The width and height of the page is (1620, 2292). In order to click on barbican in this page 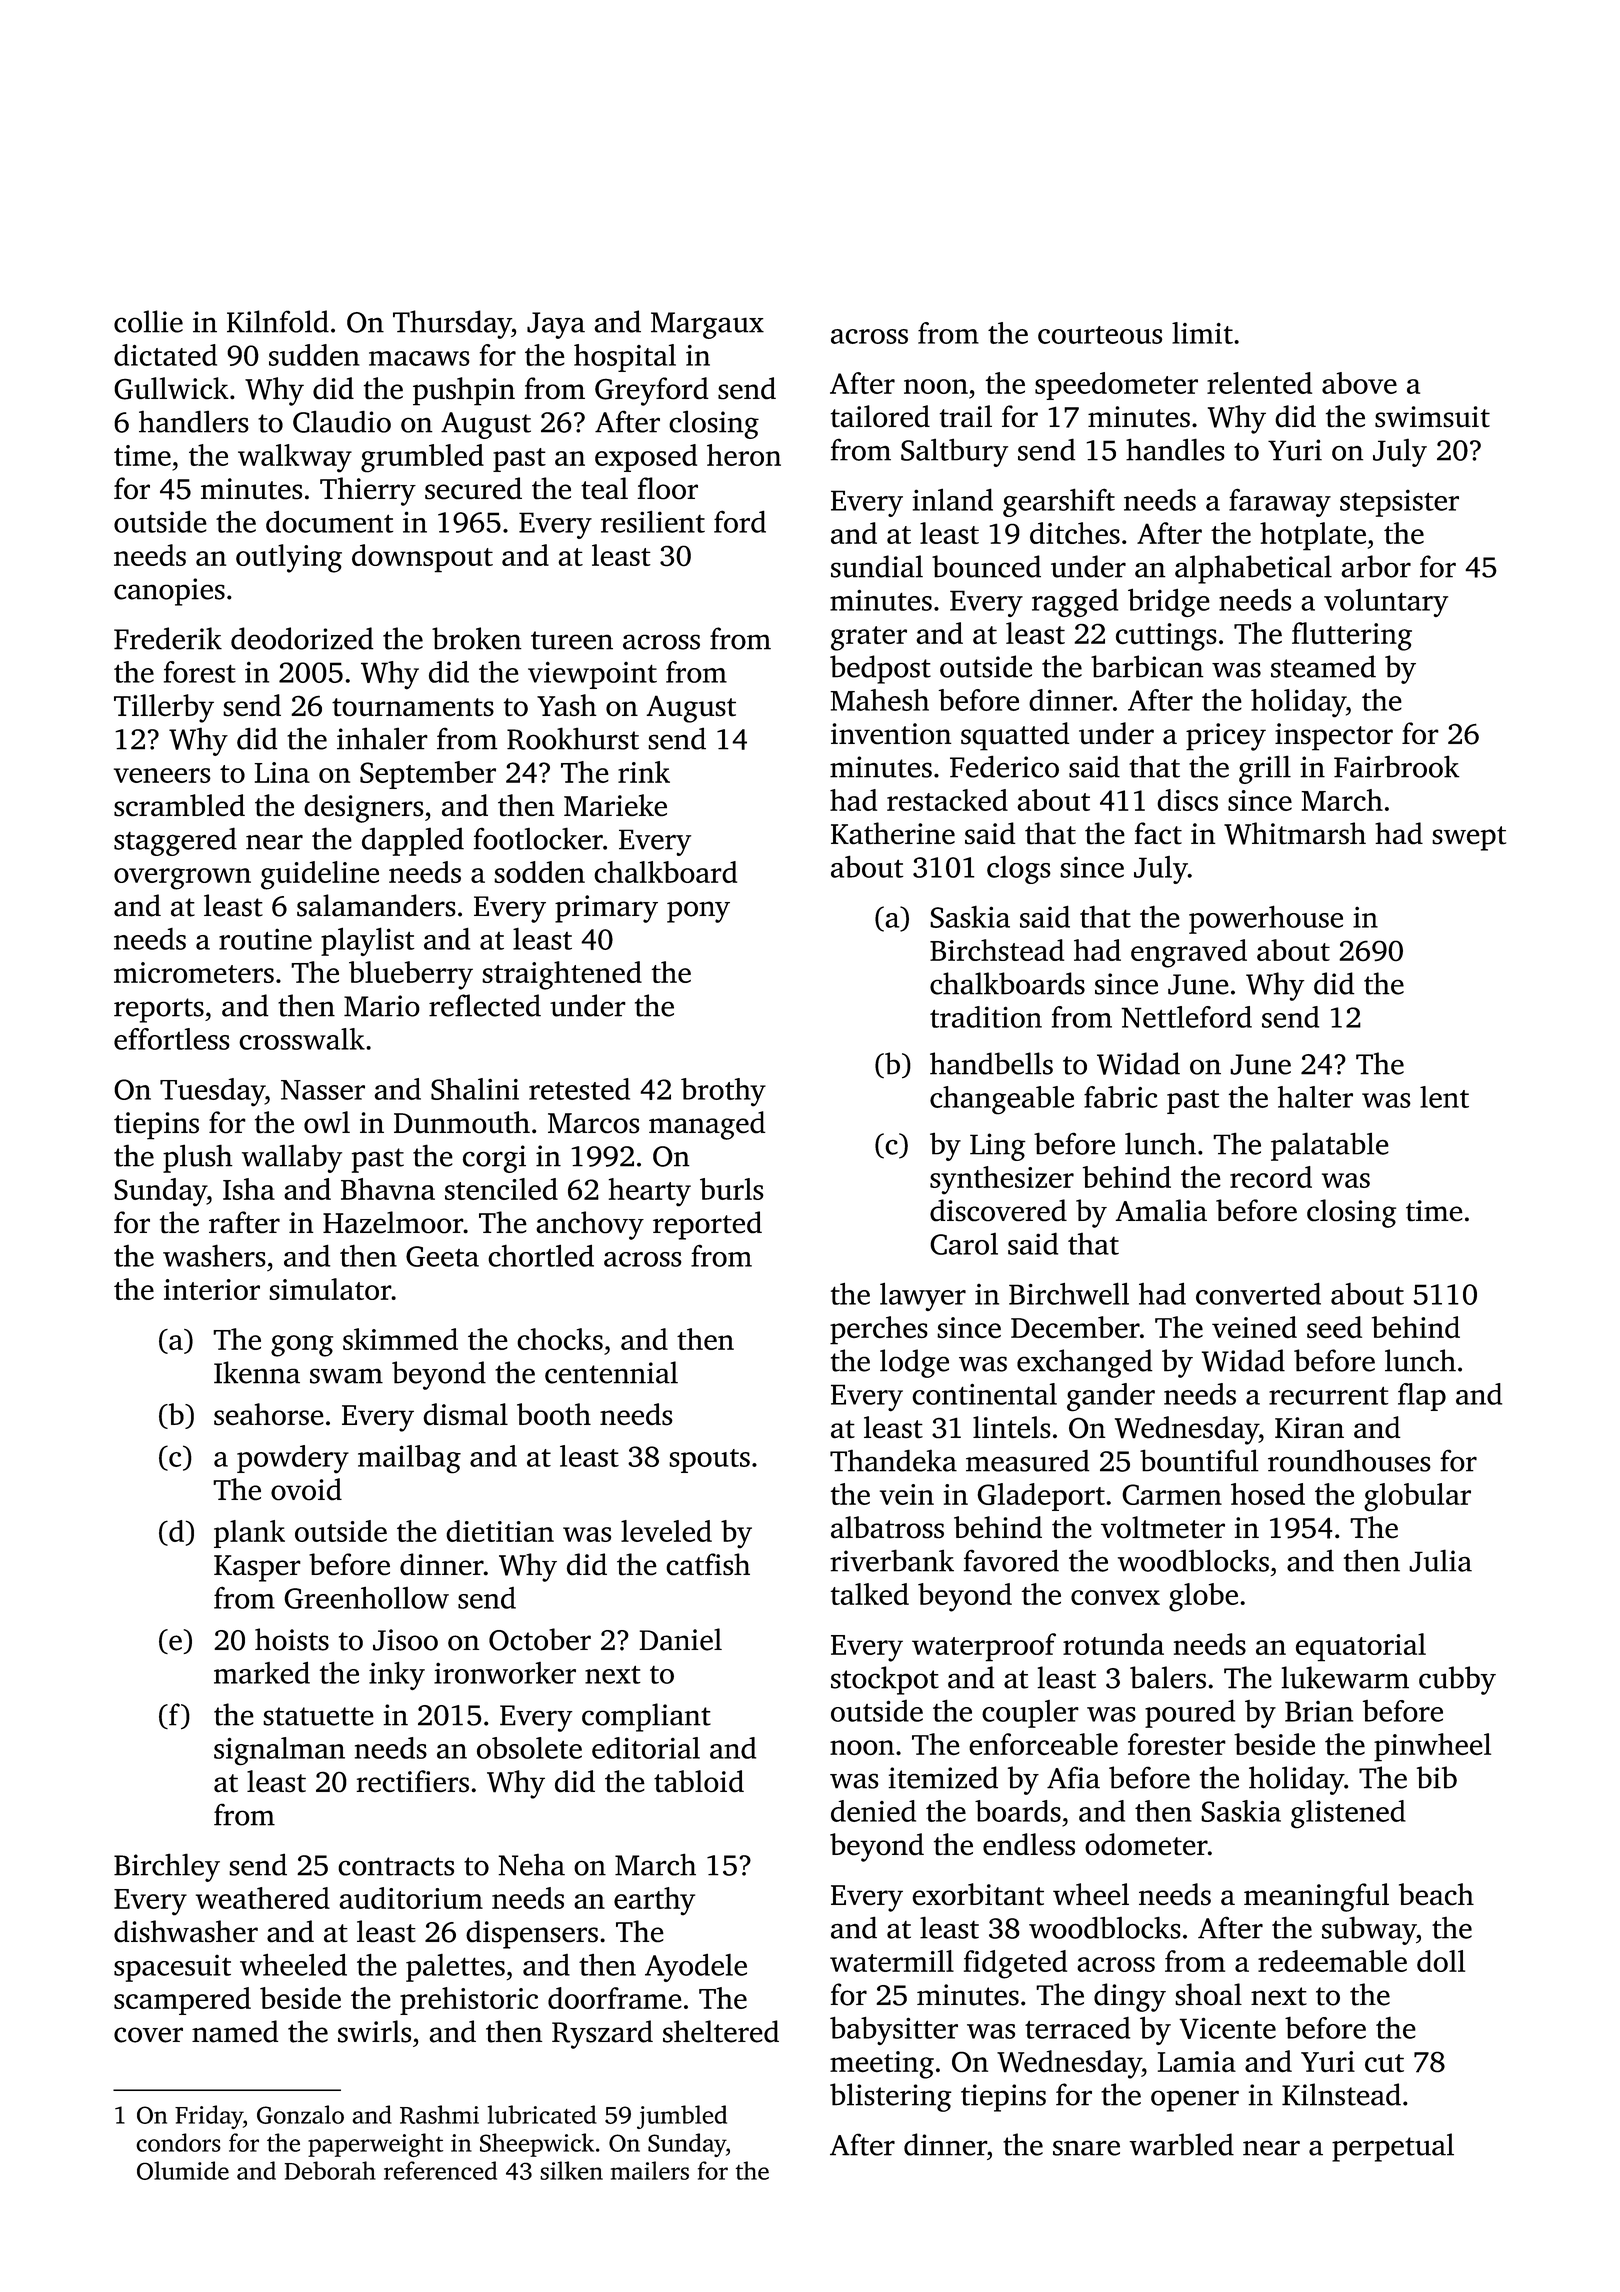, I will do `click(1147, 666)`.
